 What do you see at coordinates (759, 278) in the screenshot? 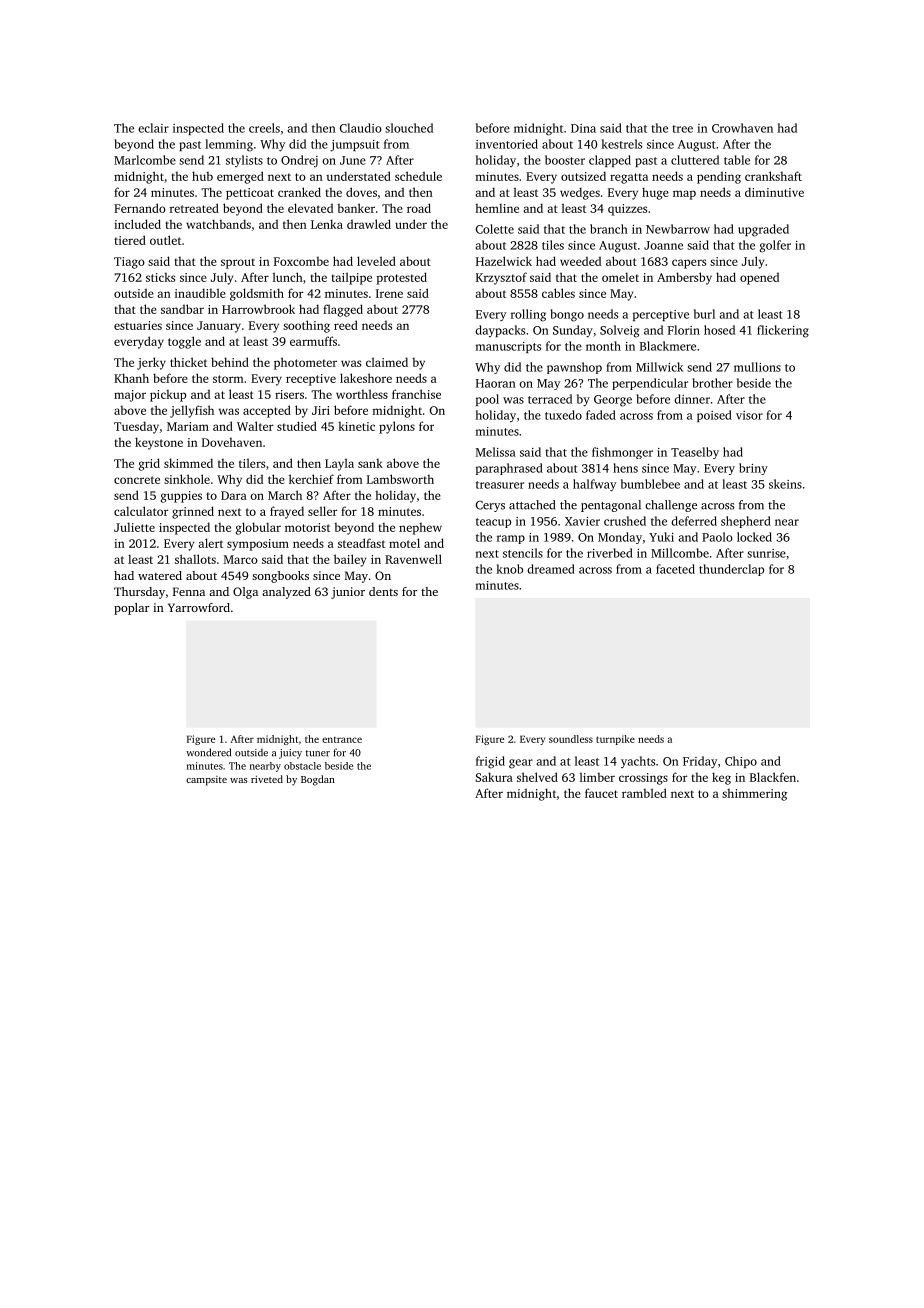
I see `opened` at bounding box center [759, 278].
